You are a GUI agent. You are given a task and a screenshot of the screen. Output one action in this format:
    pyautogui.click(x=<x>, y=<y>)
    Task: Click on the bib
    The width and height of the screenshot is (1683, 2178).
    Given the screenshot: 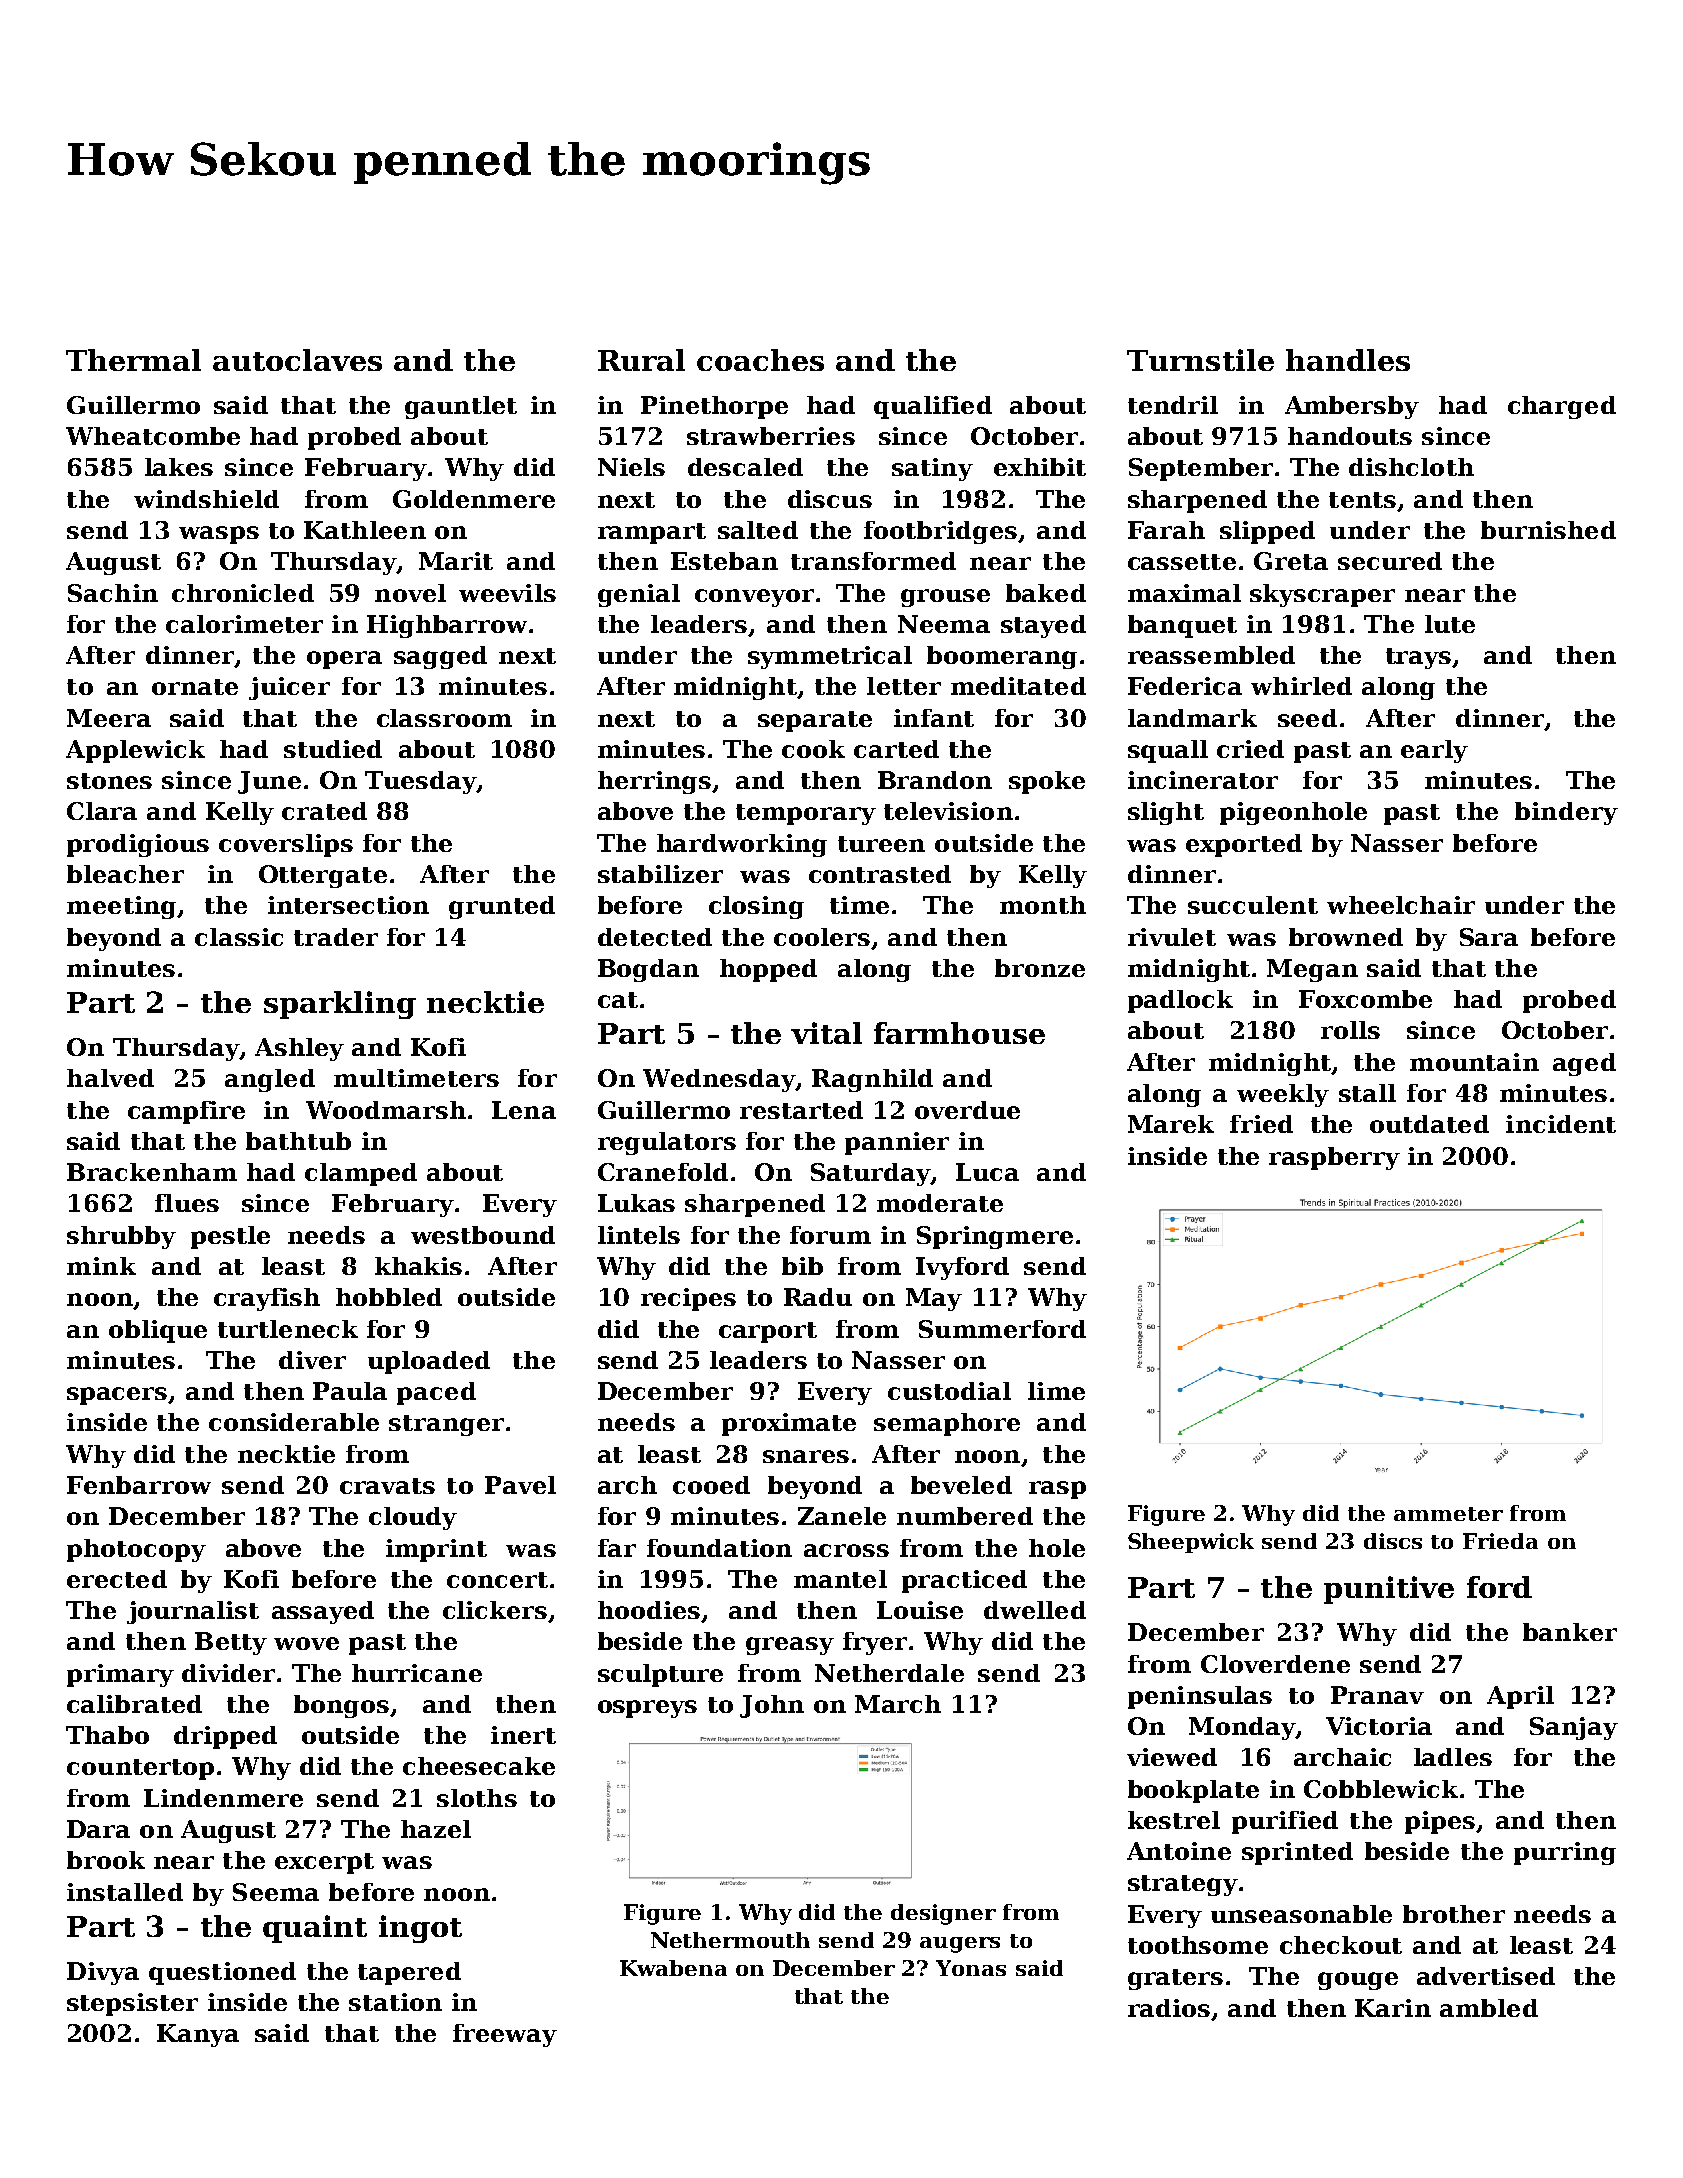 What is the action you would take?
    pyautogui.click(x=802, y=1266)
